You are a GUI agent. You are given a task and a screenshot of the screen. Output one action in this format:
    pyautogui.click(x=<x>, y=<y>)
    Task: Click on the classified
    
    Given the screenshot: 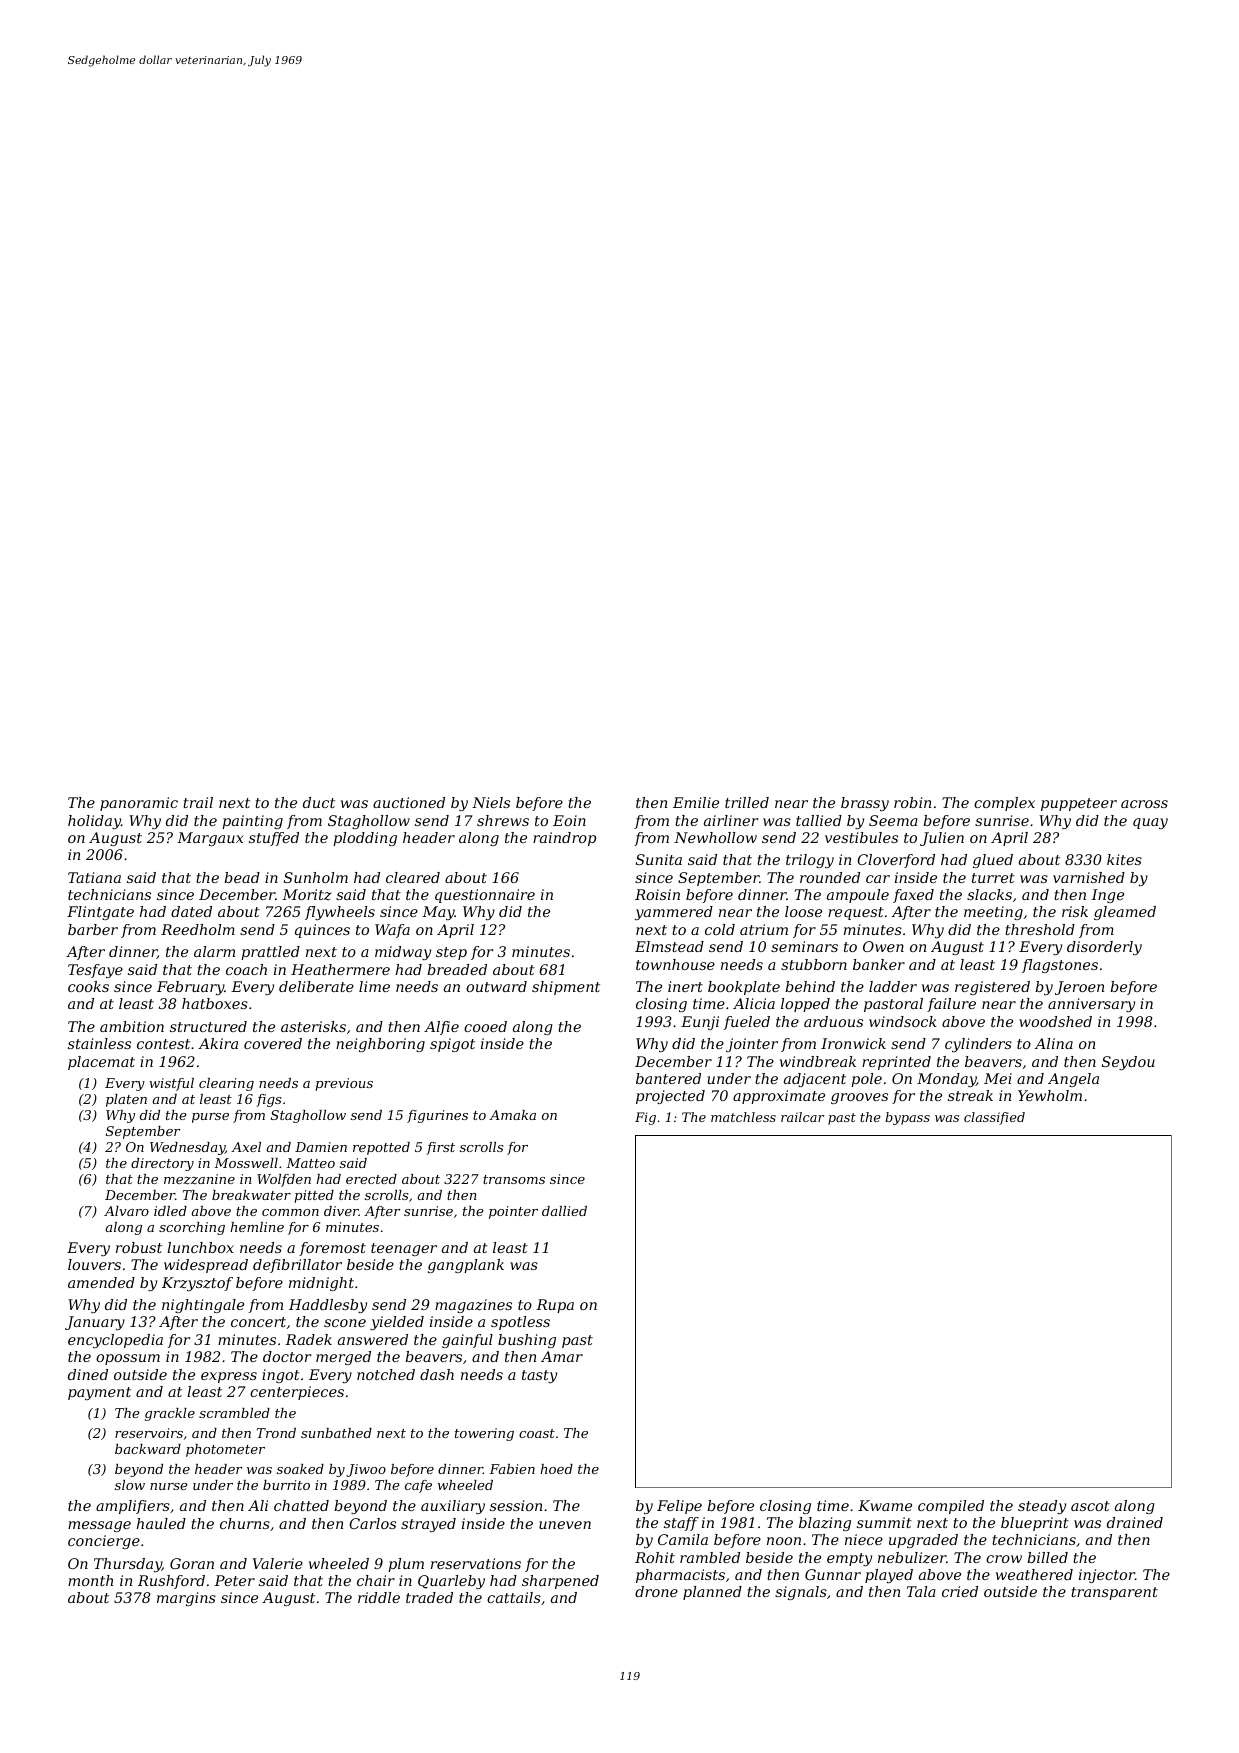 What is the action you would take?
    pyautogui.click(x=994, y=1118)
